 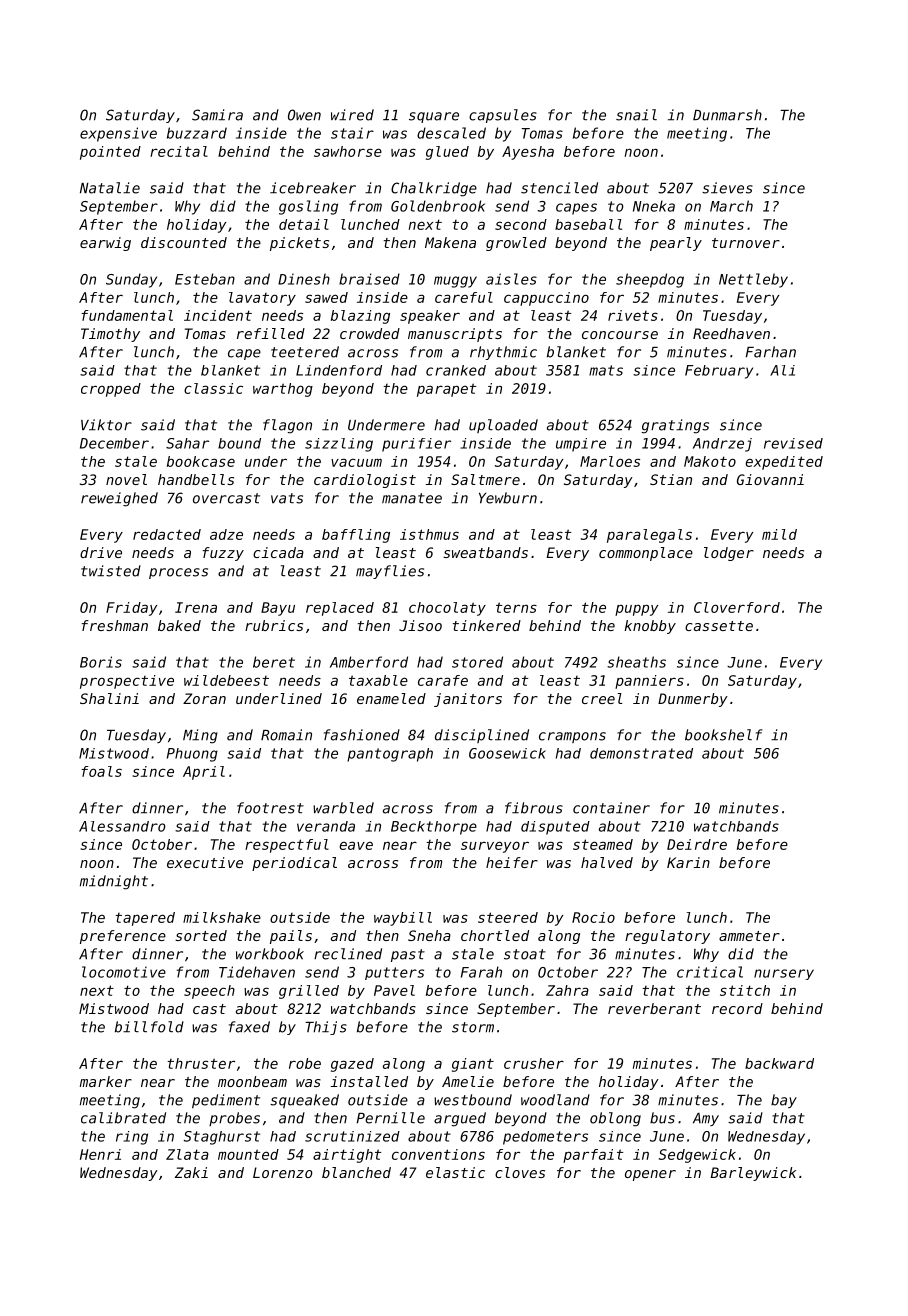 What do you see at coordinates (727, 115) in the screenshot?
I see `Dunmarsh` at bounding box center [727, 115].
